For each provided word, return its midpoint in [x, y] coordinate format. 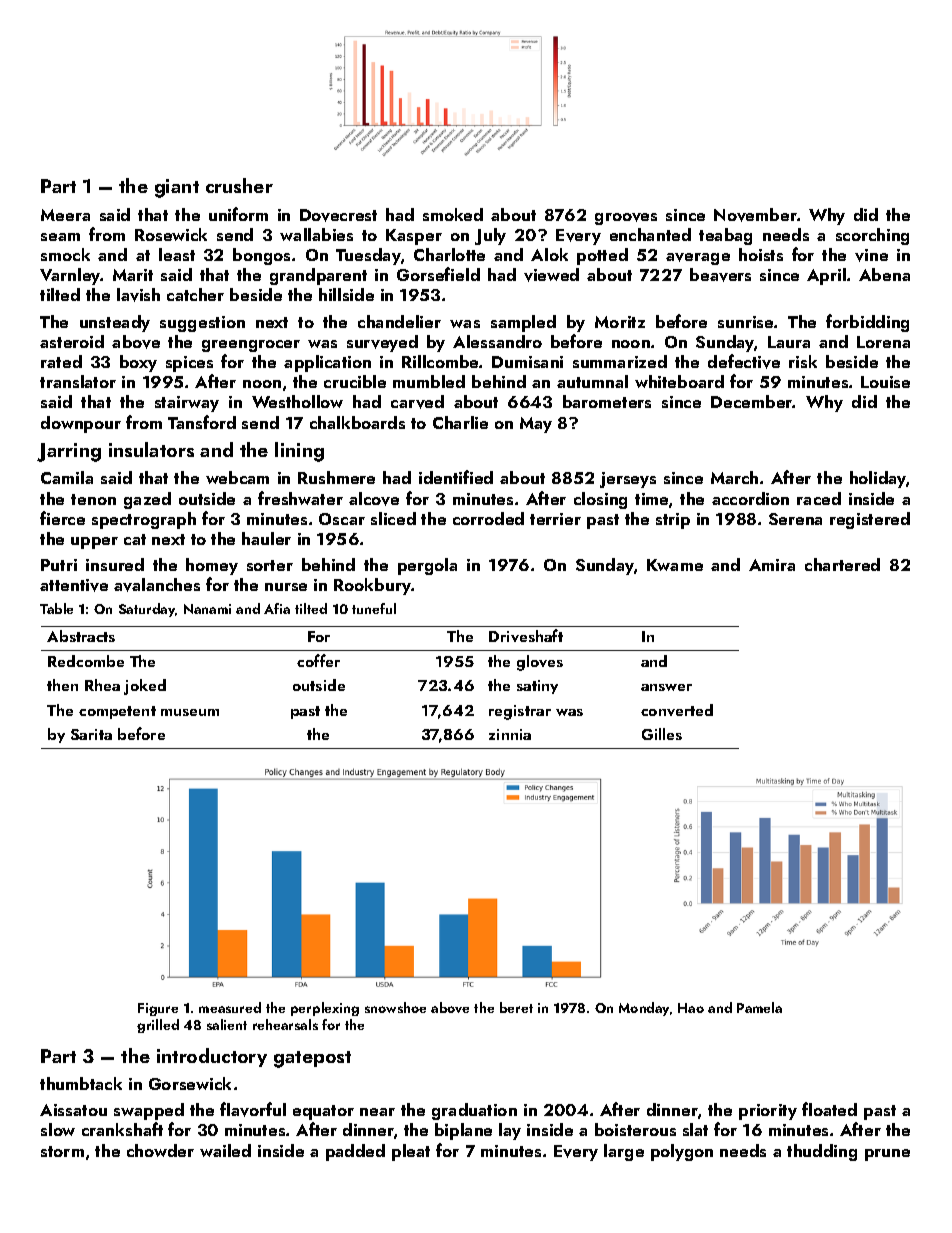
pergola [427, 566]
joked [145, 687]
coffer [318, 660]
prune [887, 1155]
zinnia [510, 734]
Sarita [91, 734]
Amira [772, 565]
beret [516, 1007]
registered [870, 520]
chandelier [399, 321]
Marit [133, 275]
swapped [149, 1111]
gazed [147, 500]
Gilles [662, 734]
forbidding [867, 323]
